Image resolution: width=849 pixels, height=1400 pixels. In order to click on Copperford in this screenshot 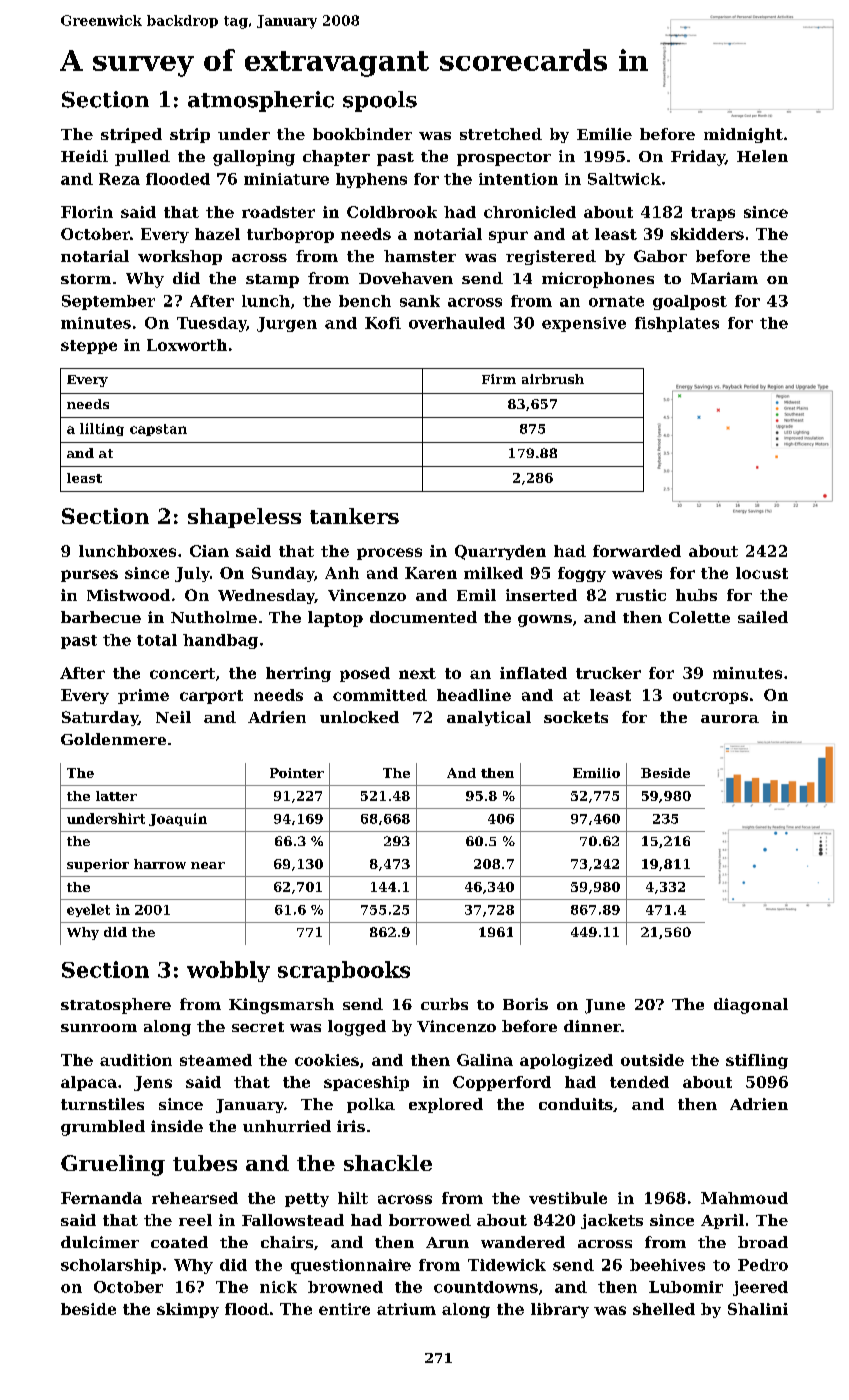, I will do `click(502, 1083)`.
